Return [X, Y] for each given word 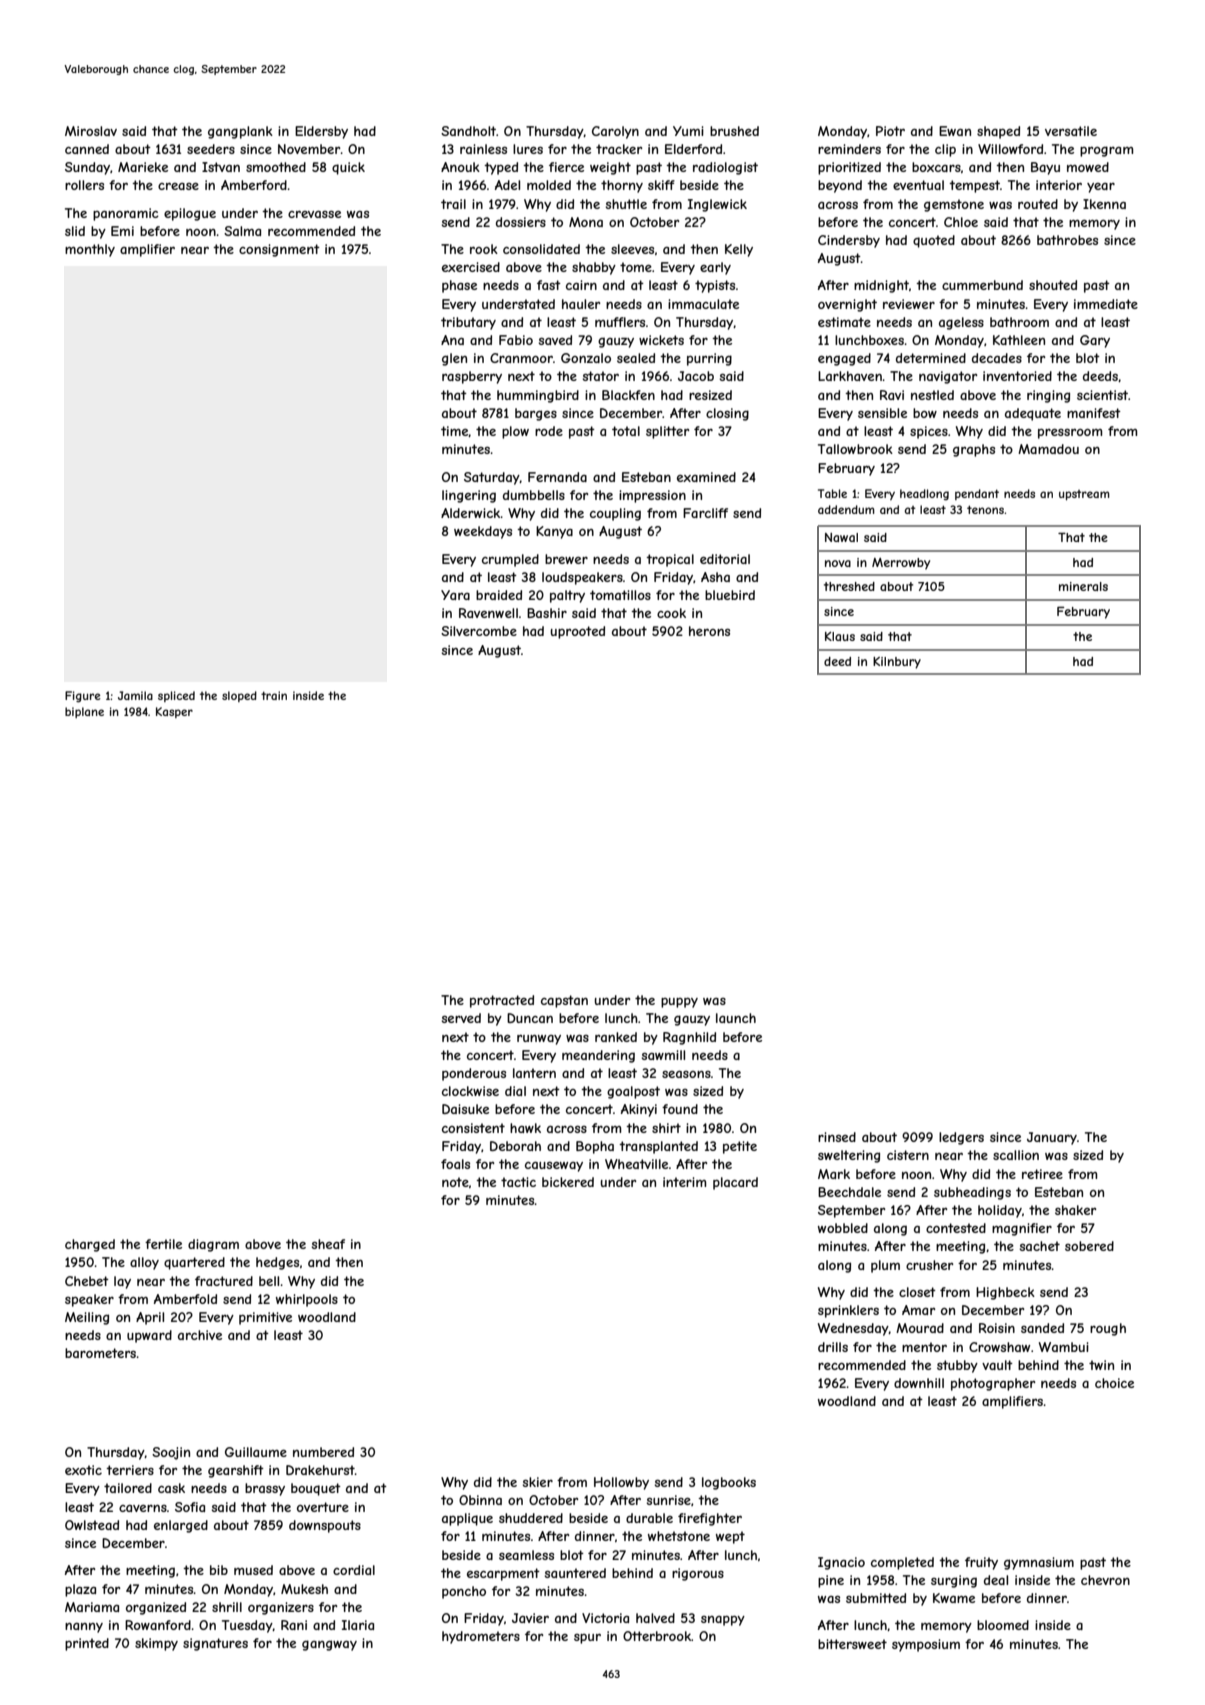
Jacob [696, 376]
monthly [90, 250]
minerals [1083, 586]
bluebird [730, 595]
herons [709, 631]
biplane [84, 712]
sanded [1042, 1328]
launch [736, 1018]
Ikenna [1104, 204]
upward [149, 1336]
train [274, 695]
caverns [143, 1508]
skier [538, 1482]
